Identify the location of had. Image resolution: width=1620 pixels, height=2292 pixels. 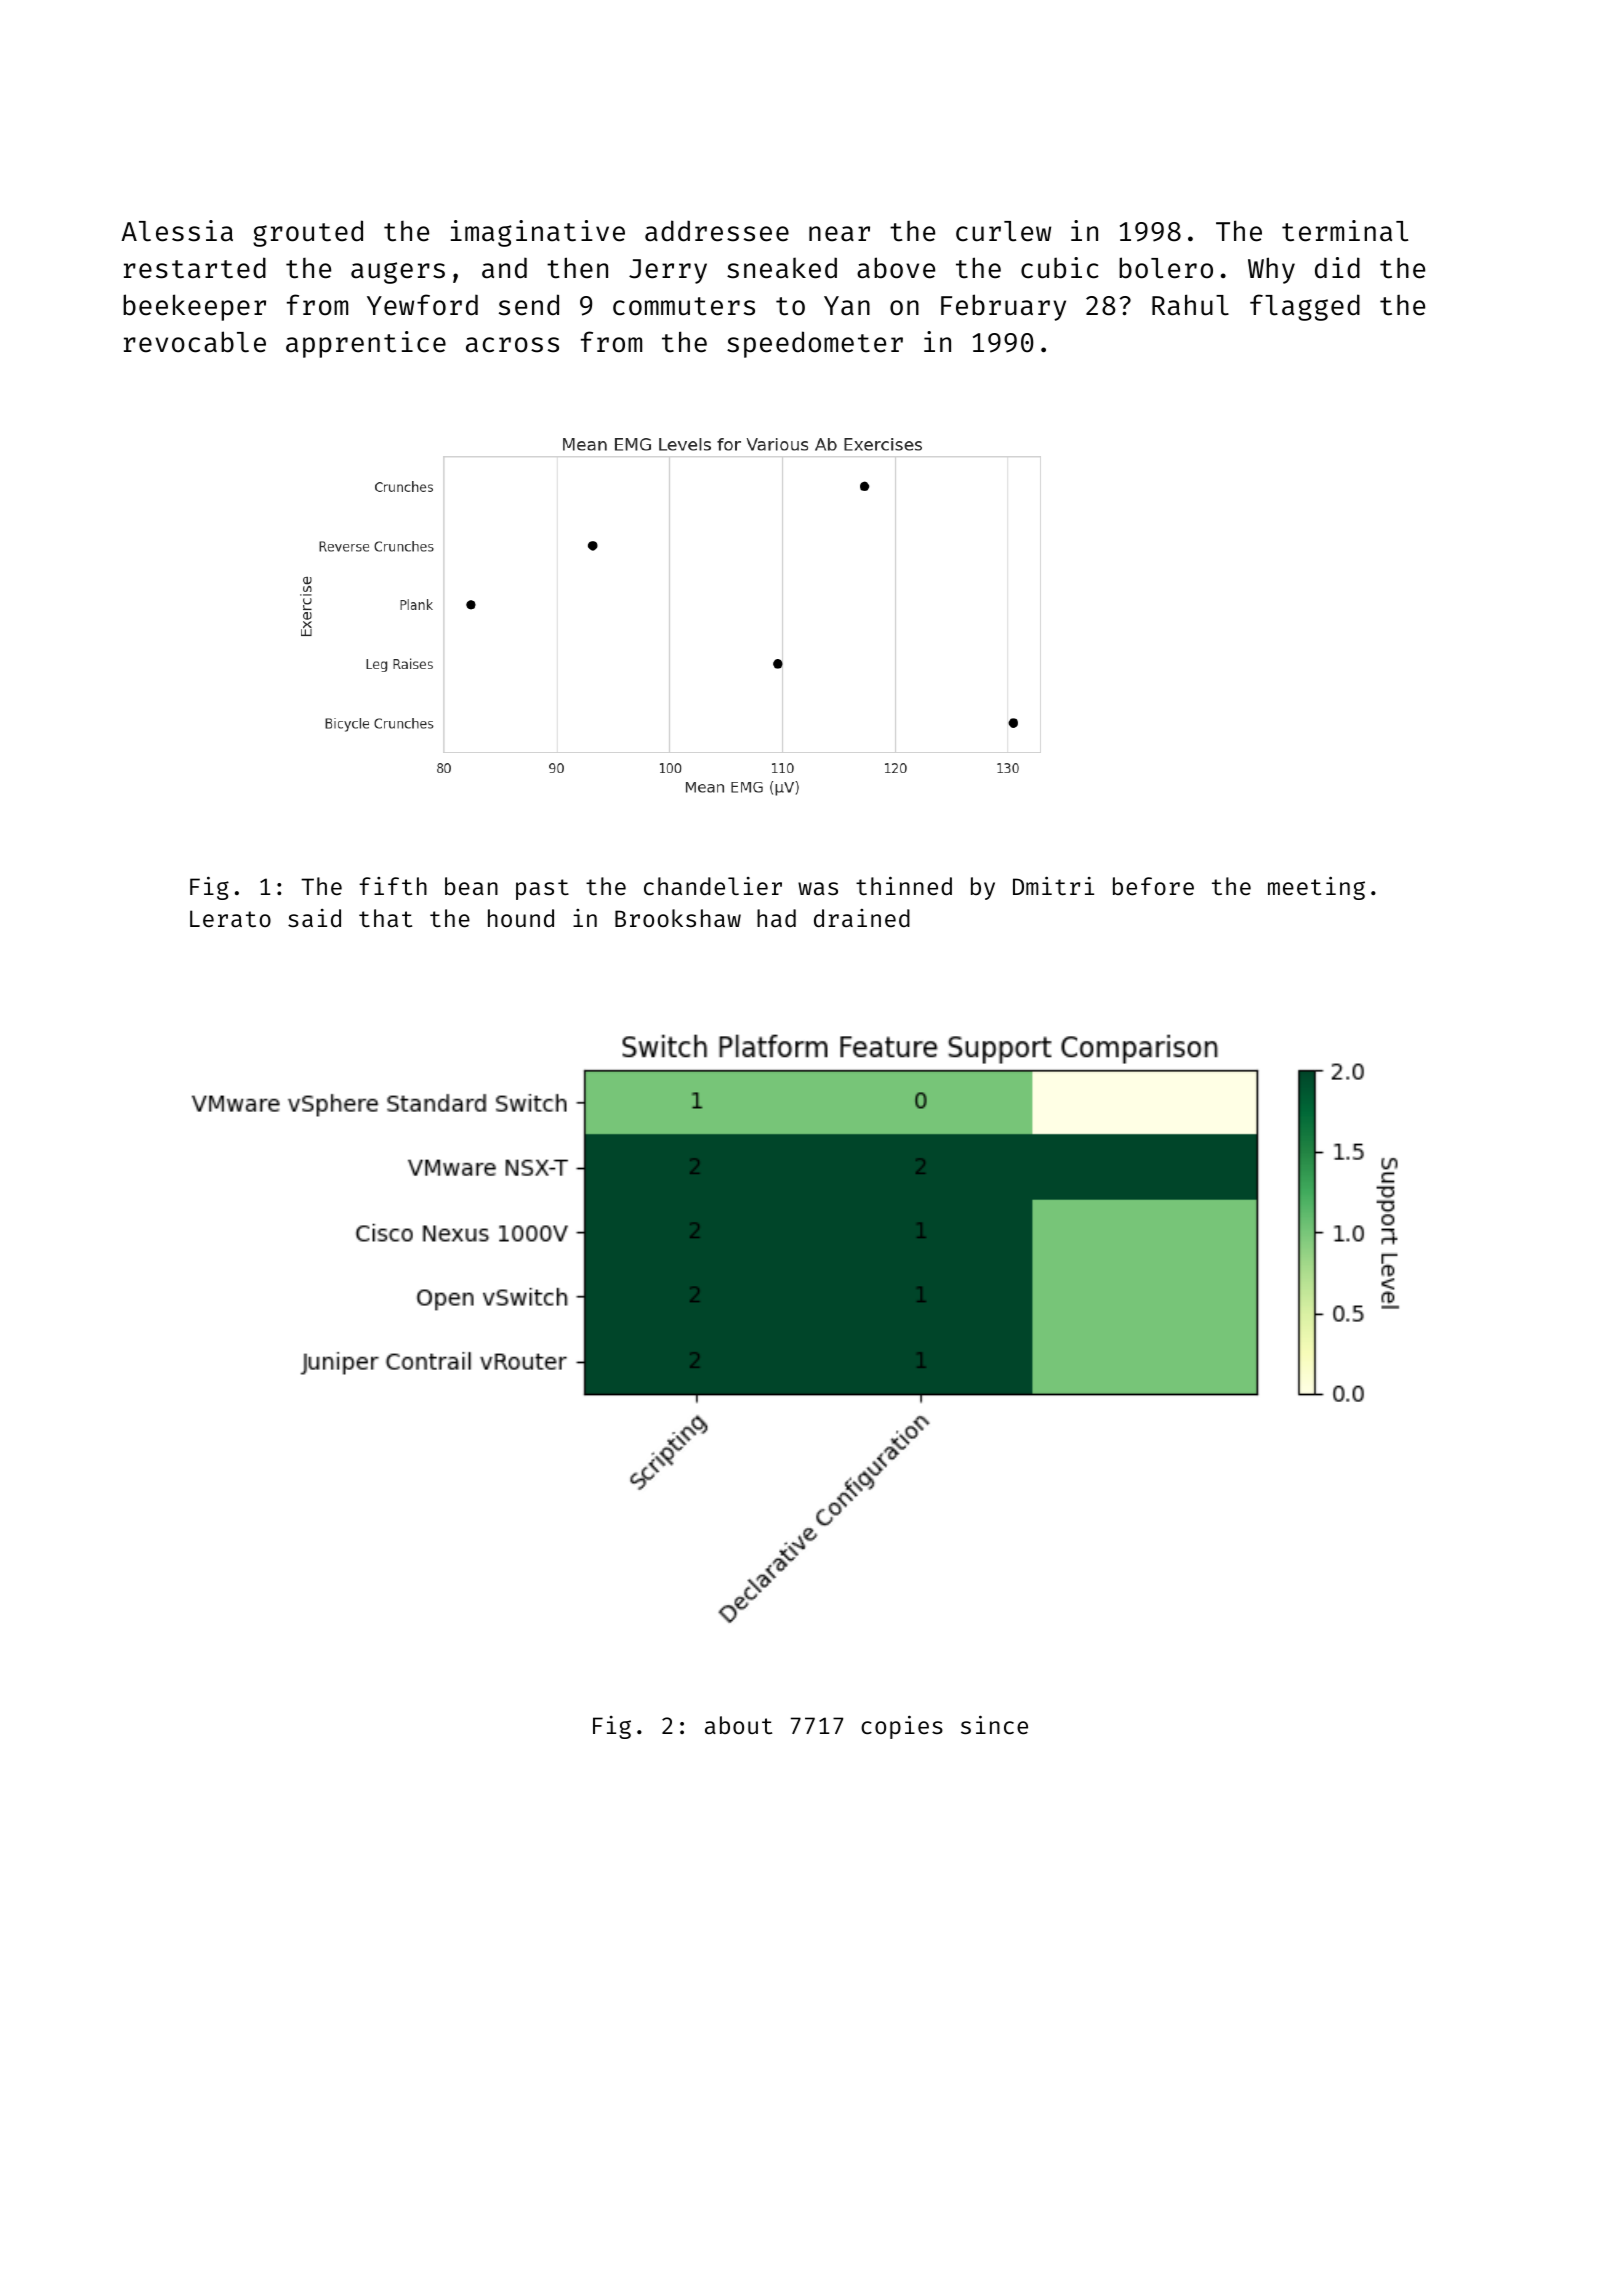
(776, 918).
